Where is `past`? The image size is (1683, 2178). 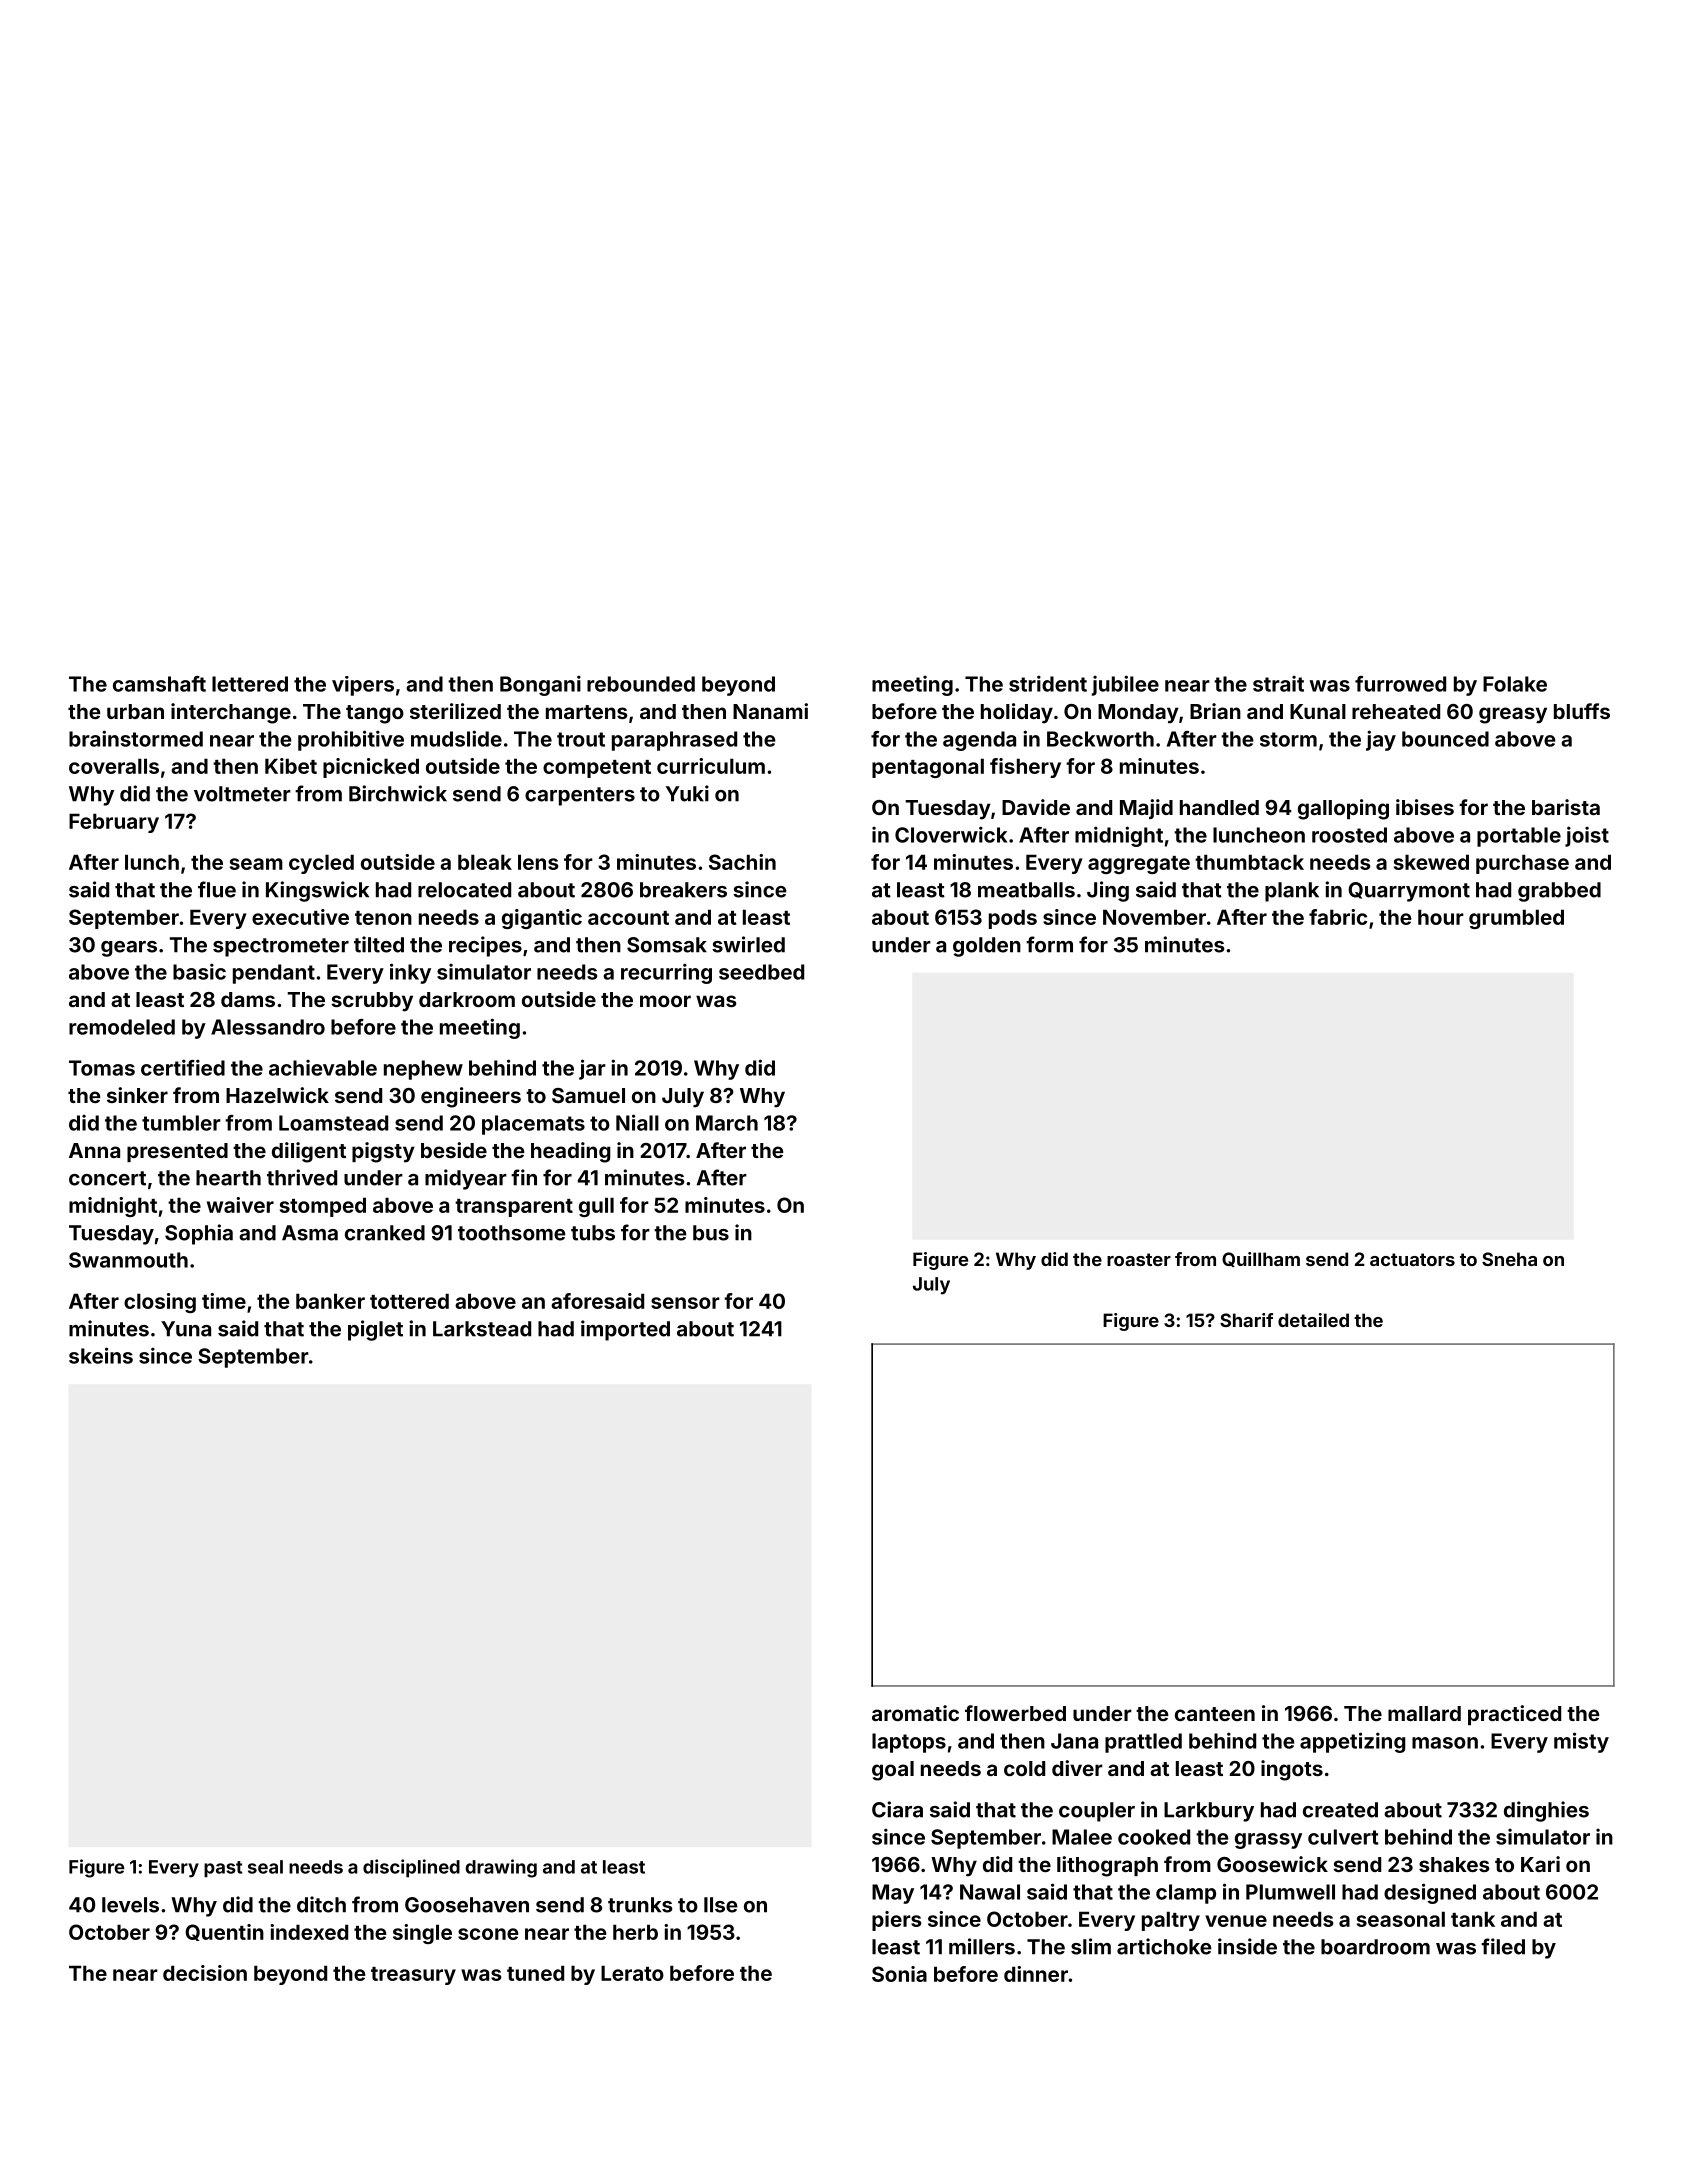 past is located at coordinates (223, 1869).
